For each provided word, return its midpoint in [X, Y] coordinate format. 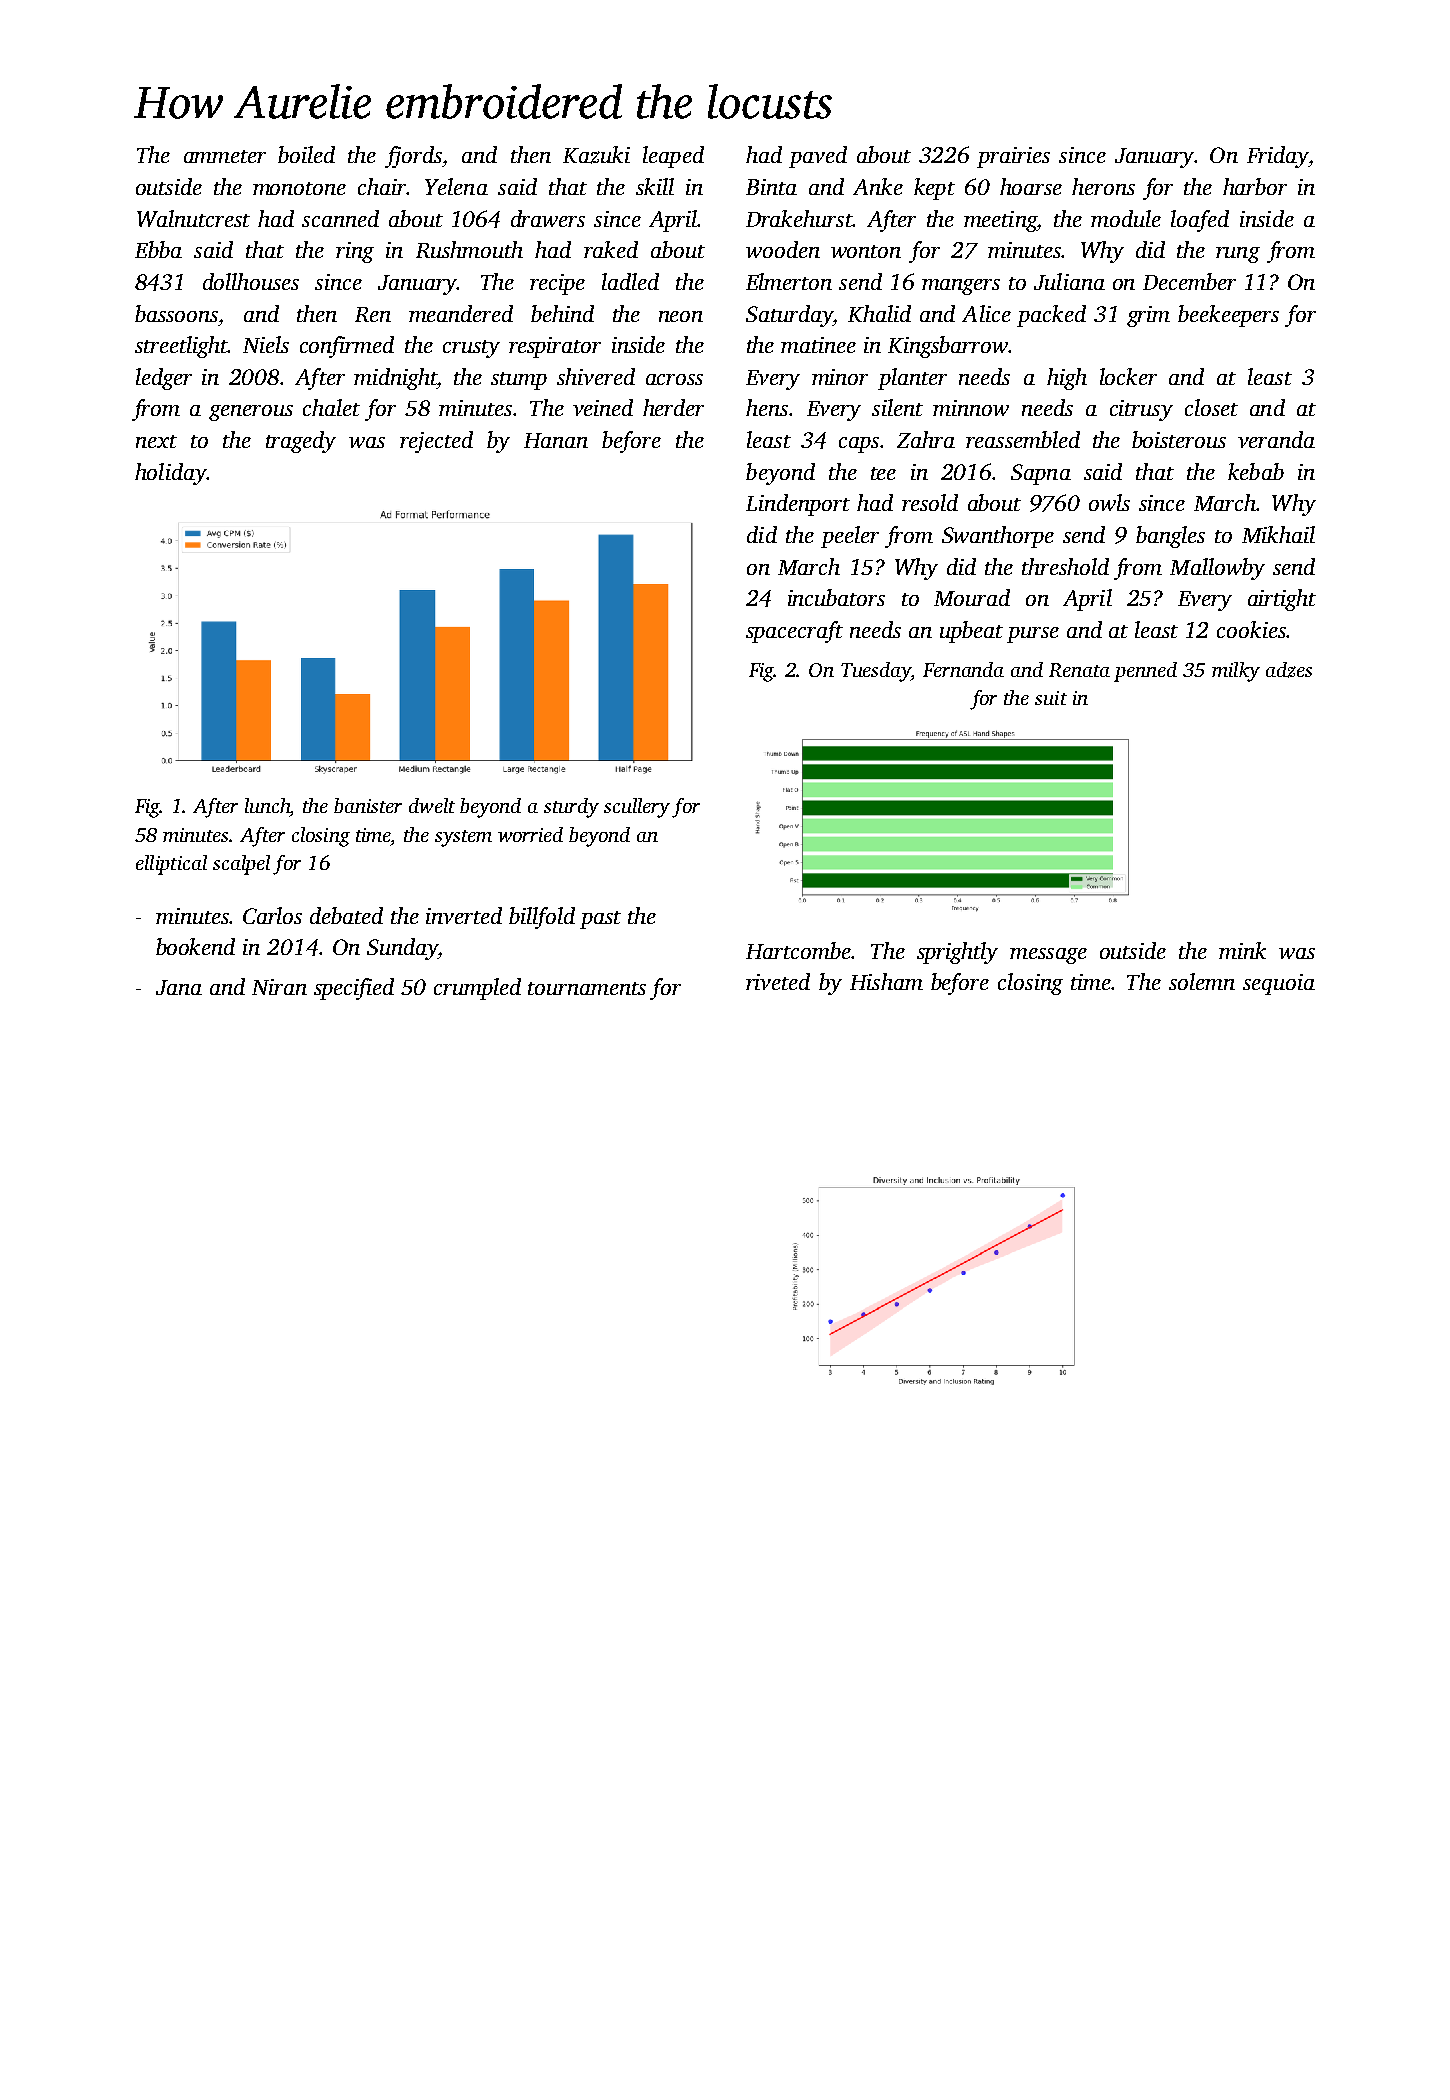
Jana [179, 987]
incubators [836, 597]
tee [883, 473]
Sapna [1041, 474]
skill [655, 186]
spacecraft [794, 632]
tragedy [301, 442]
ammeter [225, 156]
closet [1211, 407]
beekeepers [1228, 316]
